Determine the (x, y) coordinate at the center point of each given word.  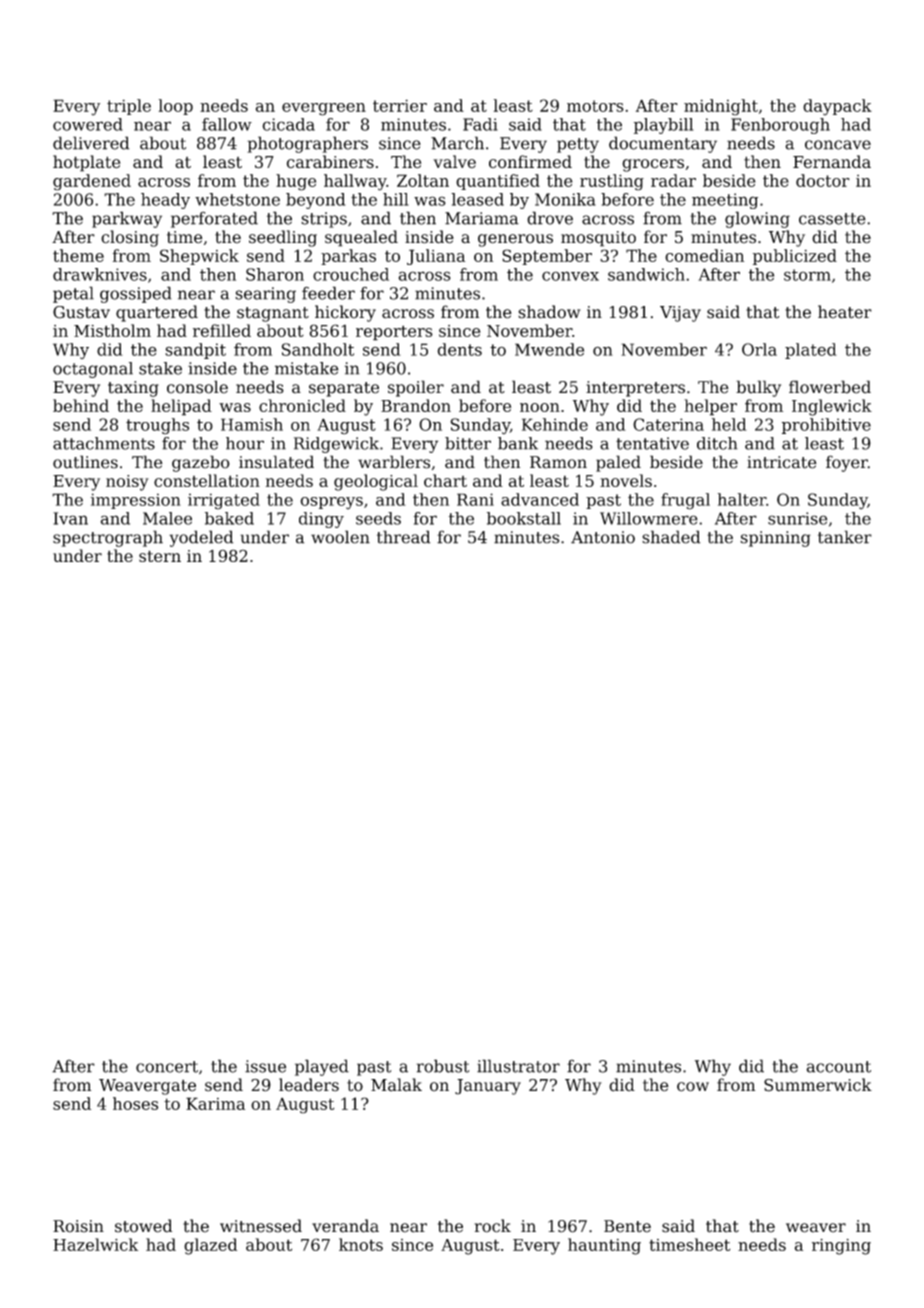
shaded (671, 537)
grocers (653, 165)
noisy (127, 483)
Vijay (680, 314)
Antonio (603, 537)
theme (78, 255)
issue (265, 1066)
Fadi (480, 124)
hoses (135, 1103)
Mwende (549, 349)
